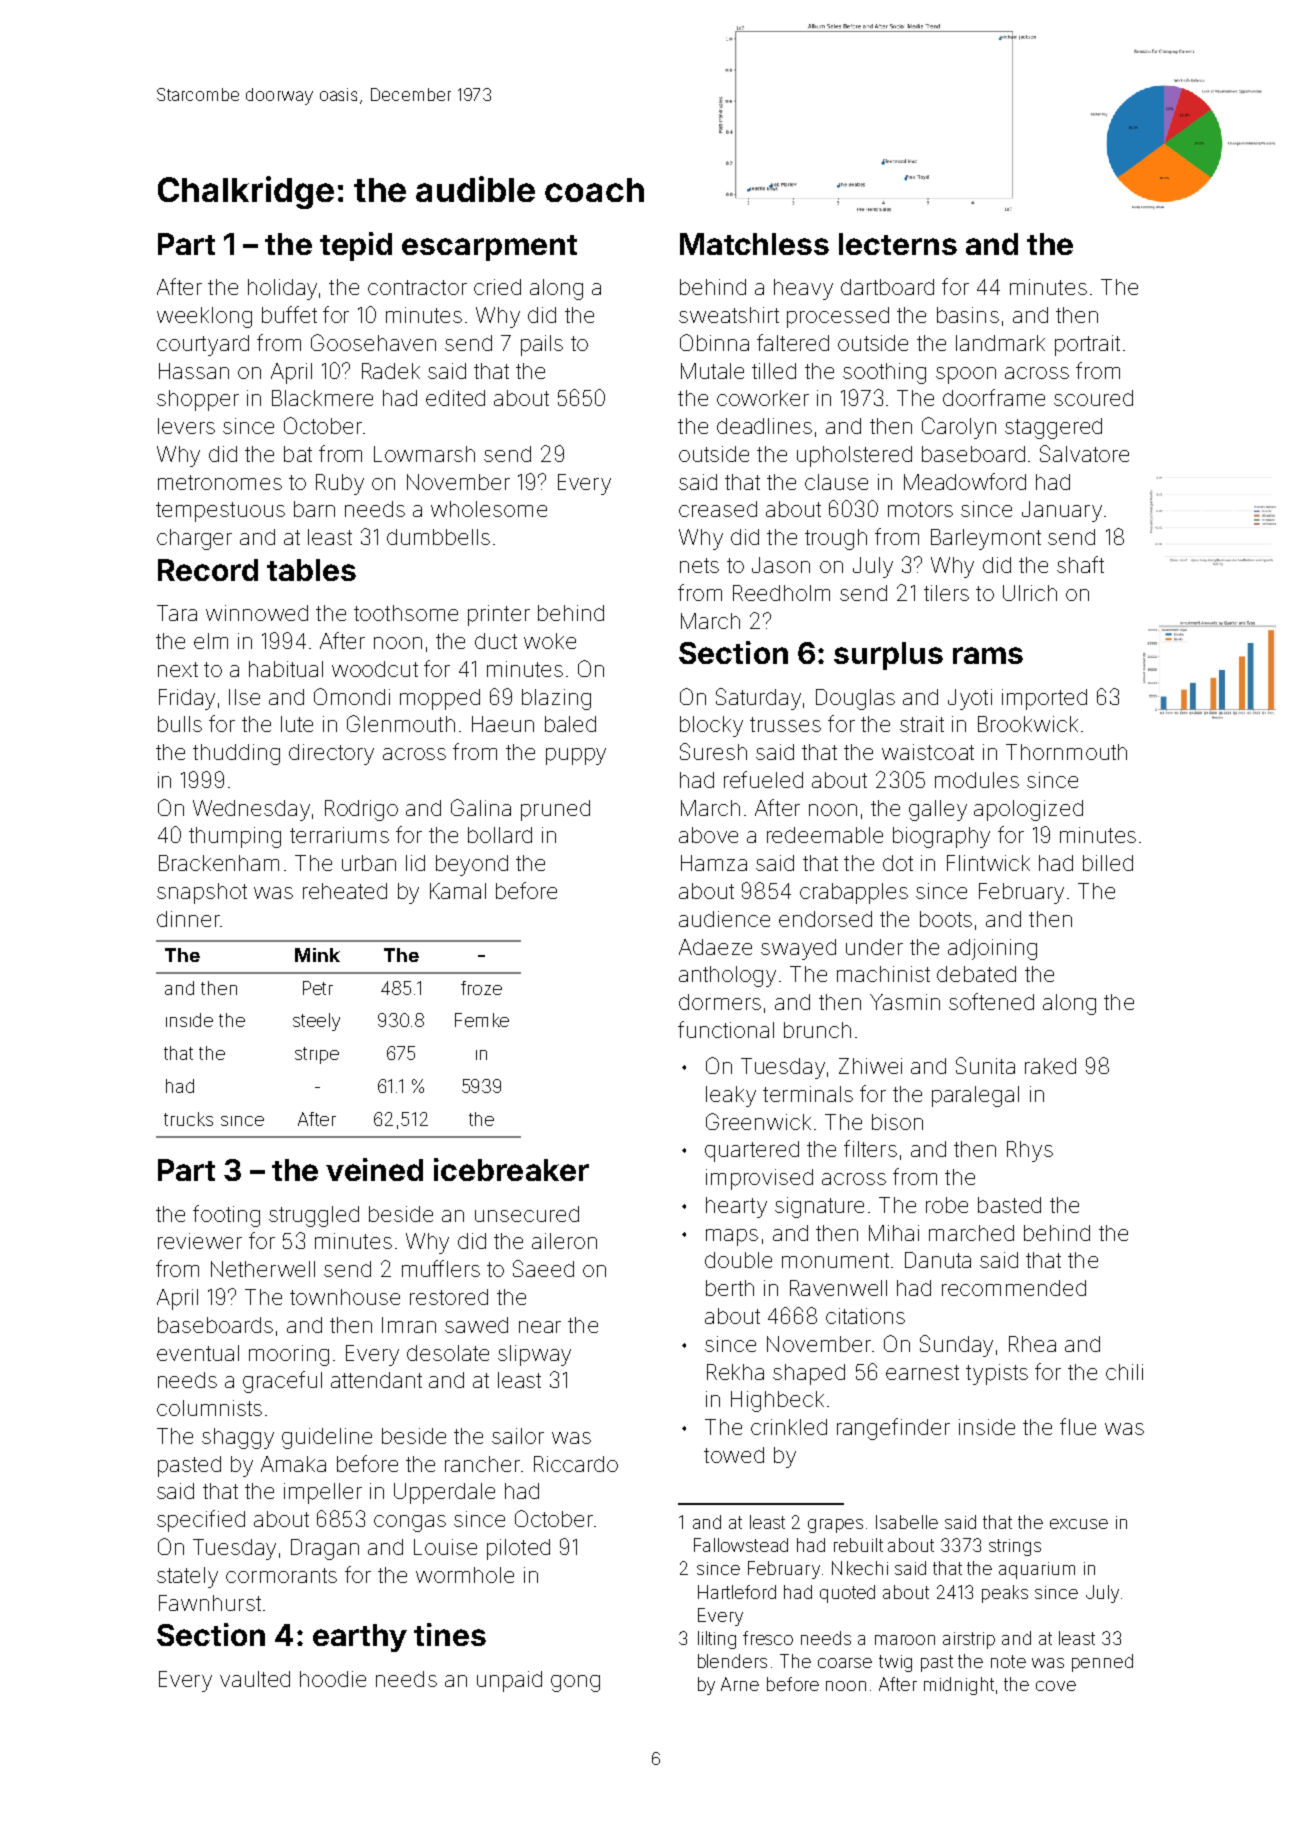 The image size is (1301, 1840). Describe the element at coordinates (417, 287) in the screenshot. I see `contractor` at that location.
